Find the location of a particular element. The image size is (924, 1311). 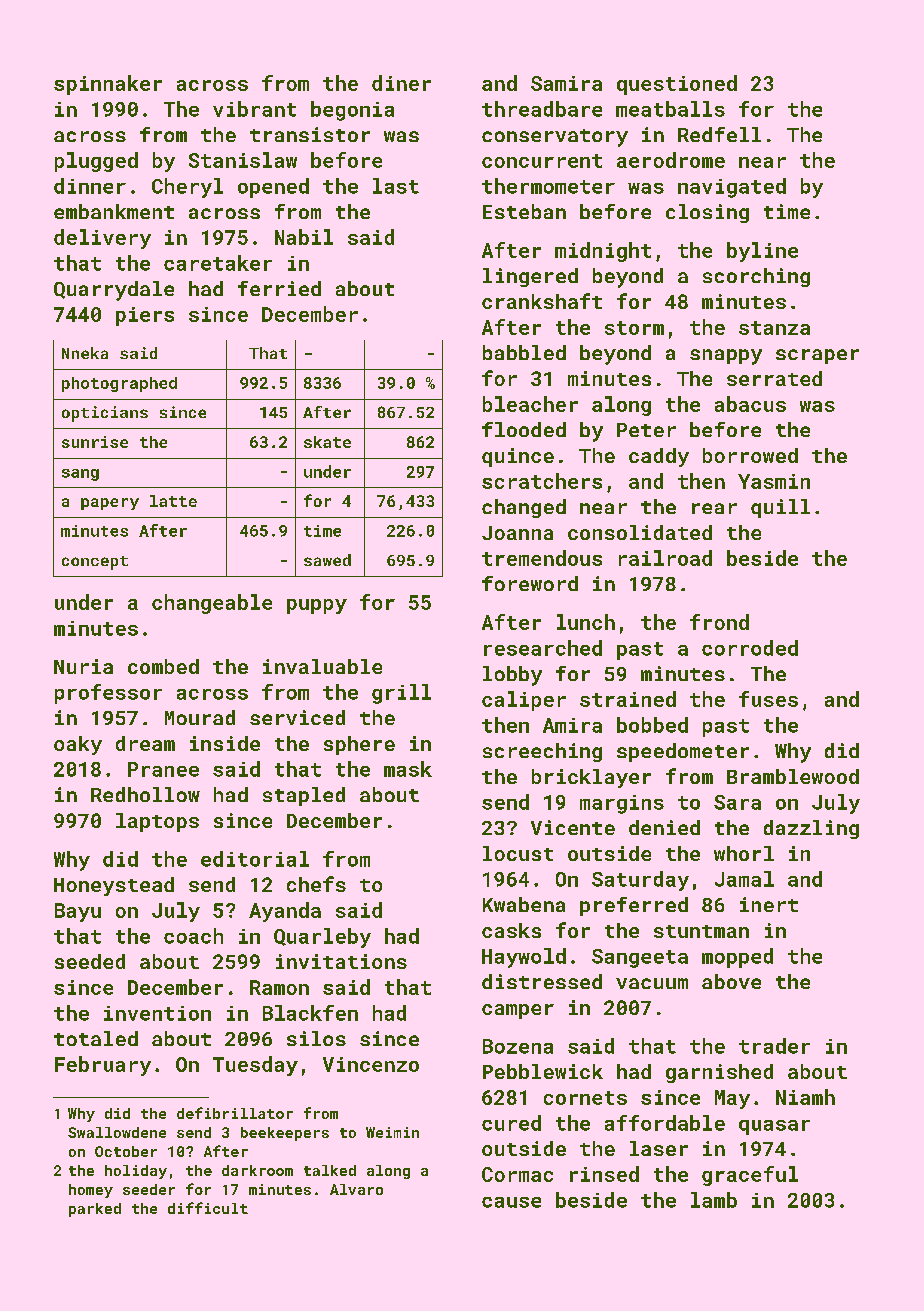

byline is located at coordinates (762, 252).
